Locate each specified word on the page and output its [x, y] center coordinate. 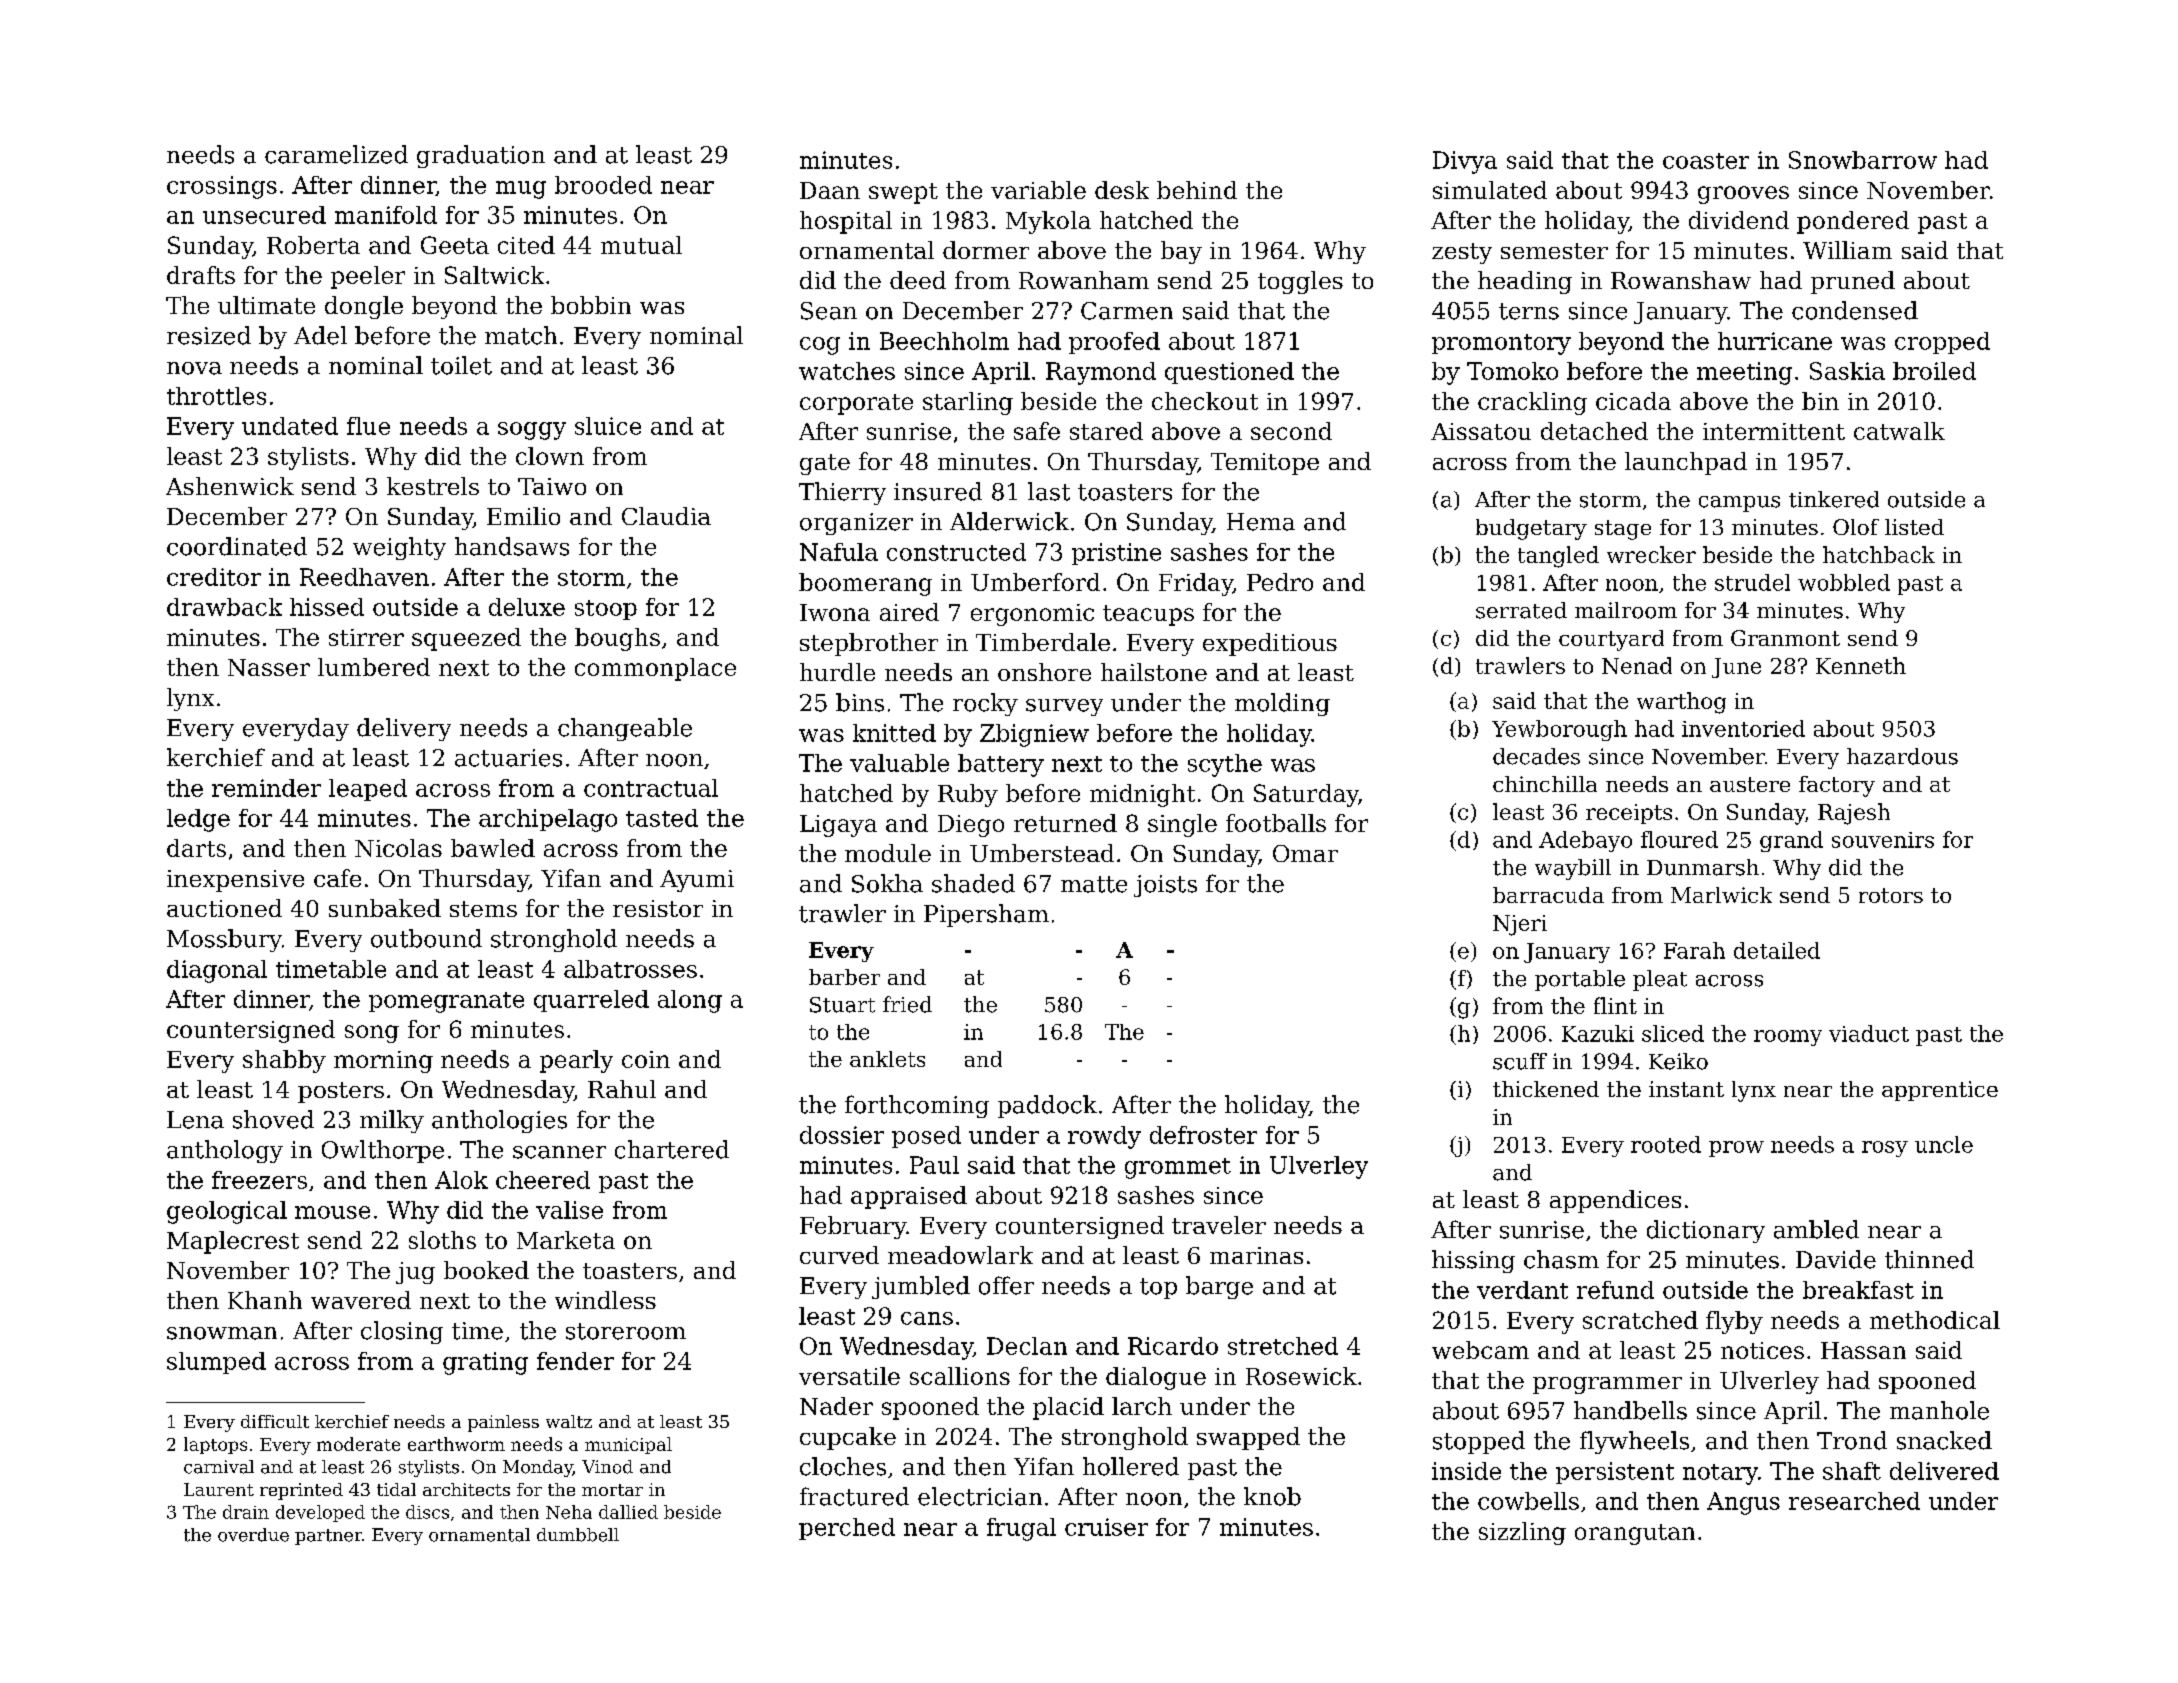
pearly [576, 1061]
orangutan [1635, 1534]
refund [1615, 1290]
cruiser [1106, 1527]
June [1736, 668]
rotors [1891, 895]
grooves [1743, 195]
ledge [198, 820]
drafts [201, 275]
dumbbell [578, 1535]
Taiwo [552, 486]
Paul [934, 1165]
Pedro [1280, 582]
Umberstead [1042, 853]
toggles [1300, 282]
